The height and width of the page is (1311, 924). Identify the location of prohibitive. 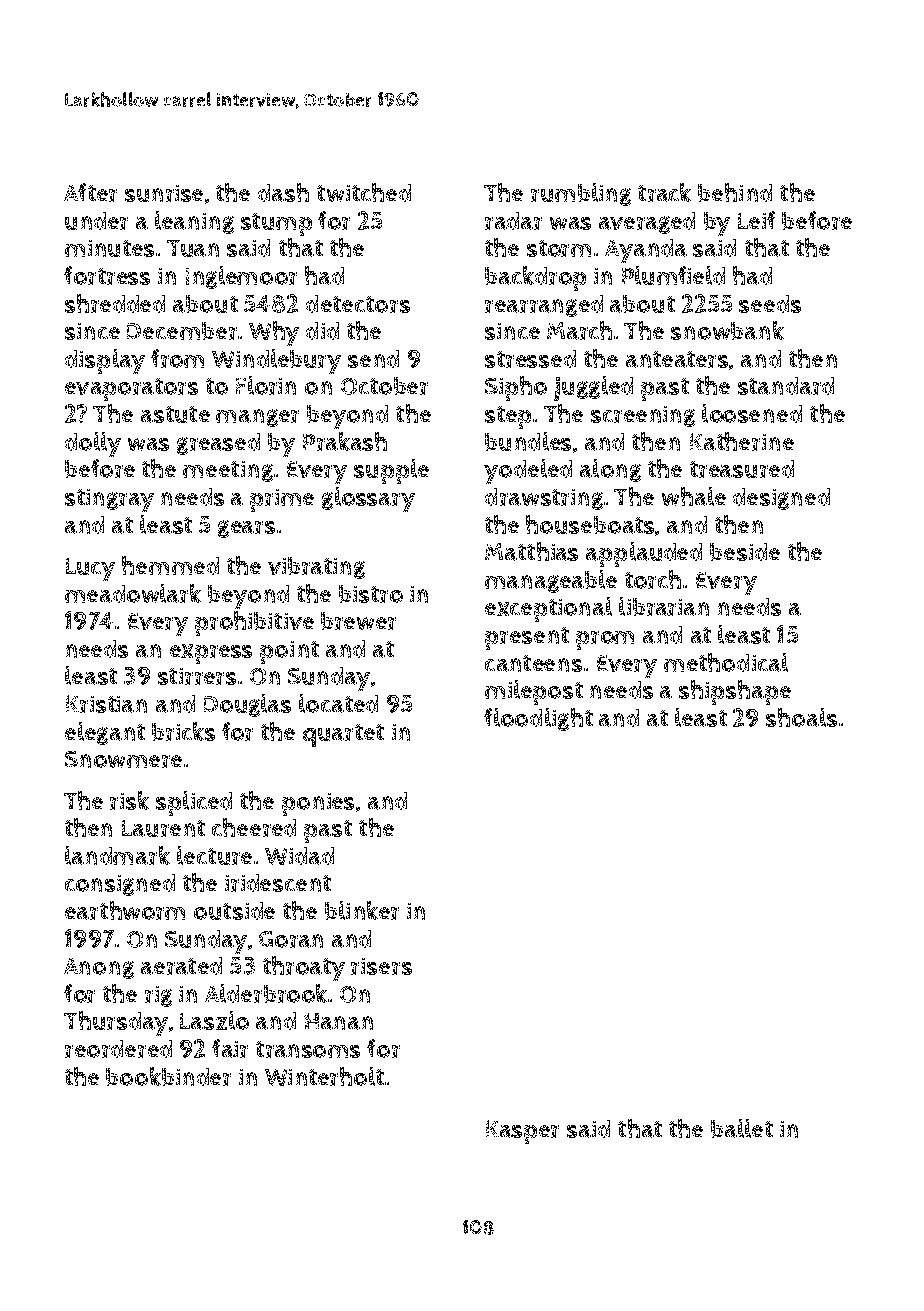
(254, 623).
